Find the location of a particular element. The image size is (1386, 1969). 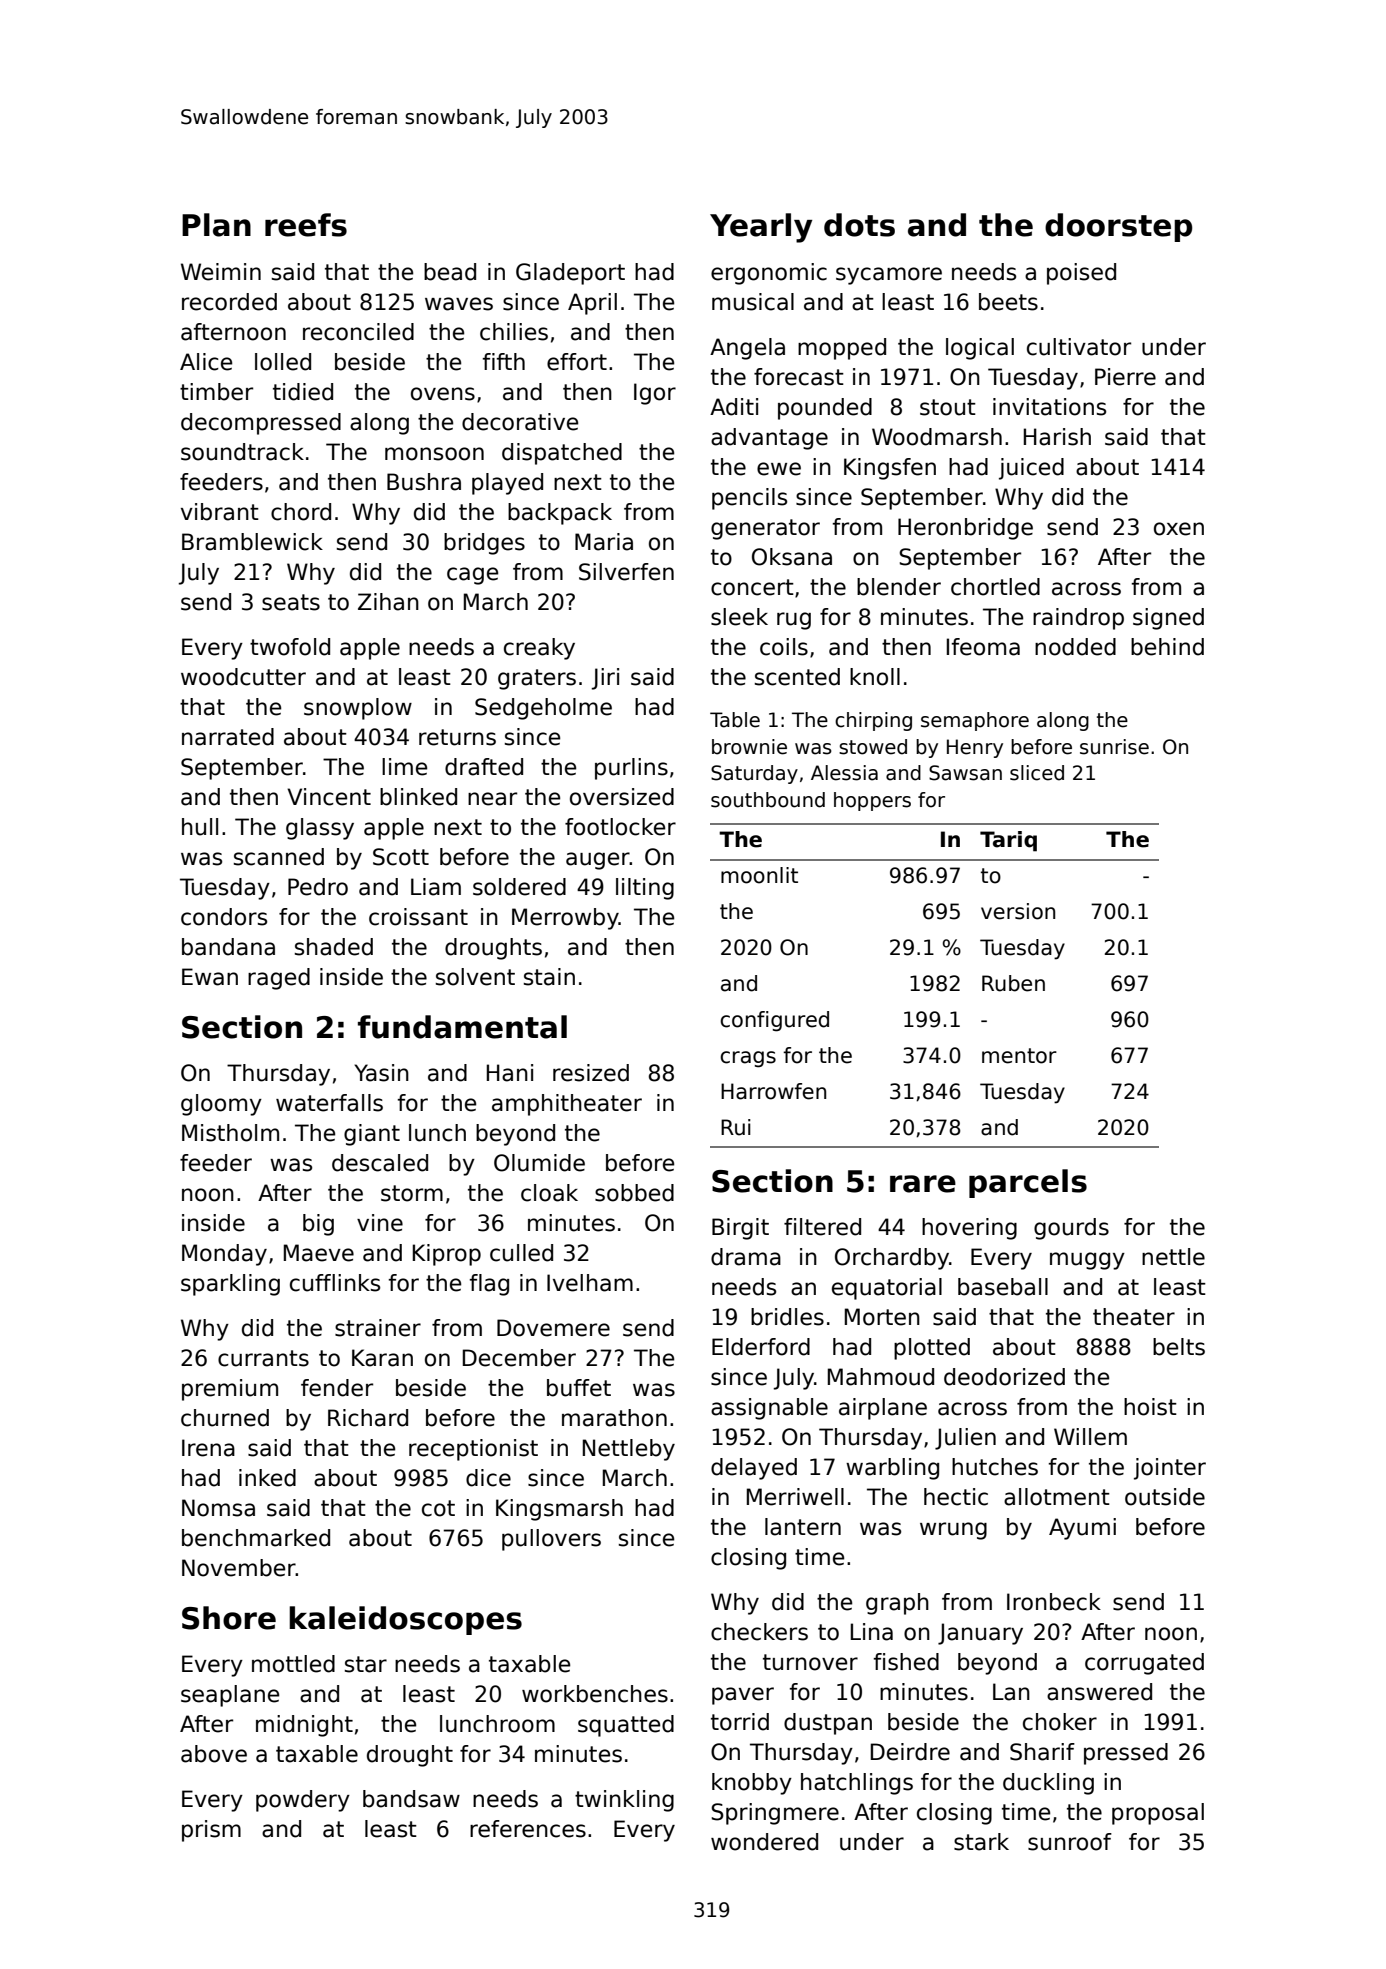

above is located at coordinates (214, 1754).
